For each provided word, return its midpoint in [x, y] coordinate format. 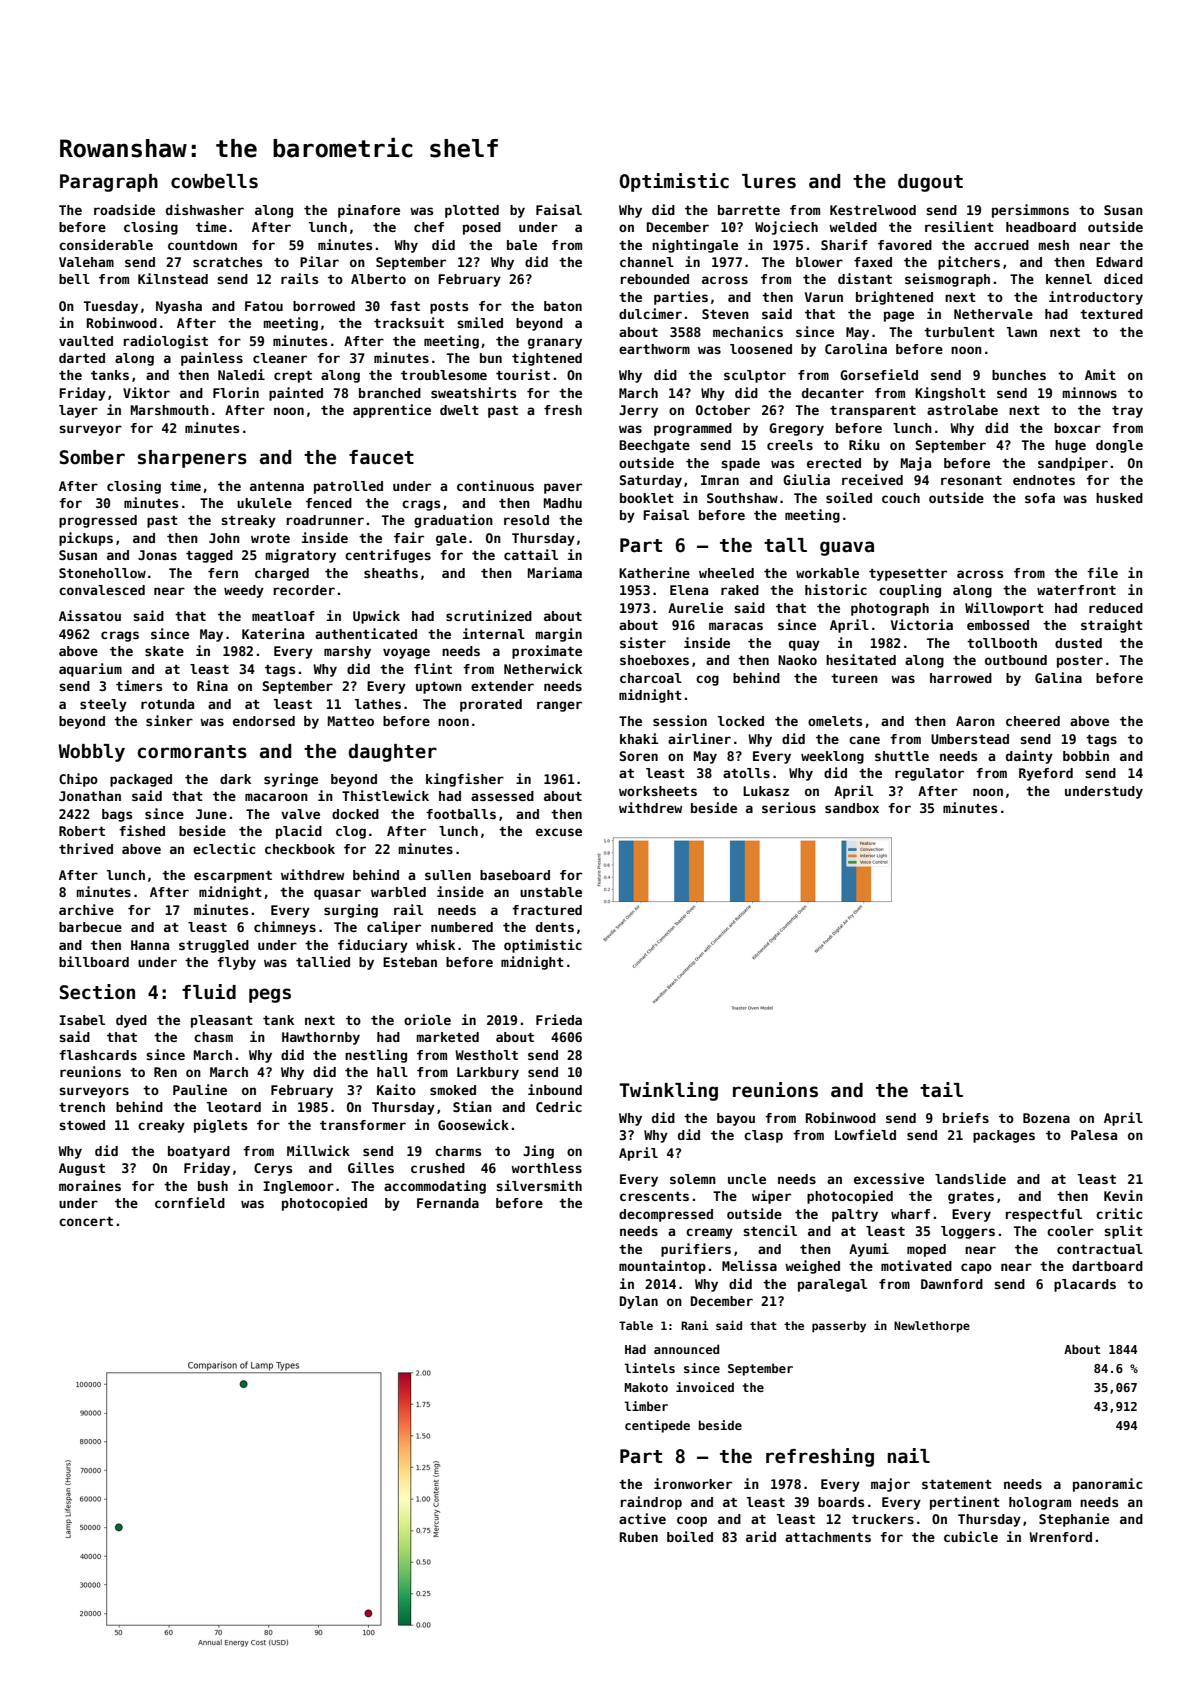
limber [646, 1406]
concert [86, 1221]
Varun [824, 297]
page [899, 316]
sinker [169, 720]
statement [957, 1484]
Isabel [82, 1020]
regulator [929, 774]
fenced [329, 503]
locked [741, 721]
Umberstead [970, 739]
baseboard [515, 875]
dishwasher [205, 209]
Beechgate [654, 446]
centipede [657, 1426]
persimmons [1030, 211]
